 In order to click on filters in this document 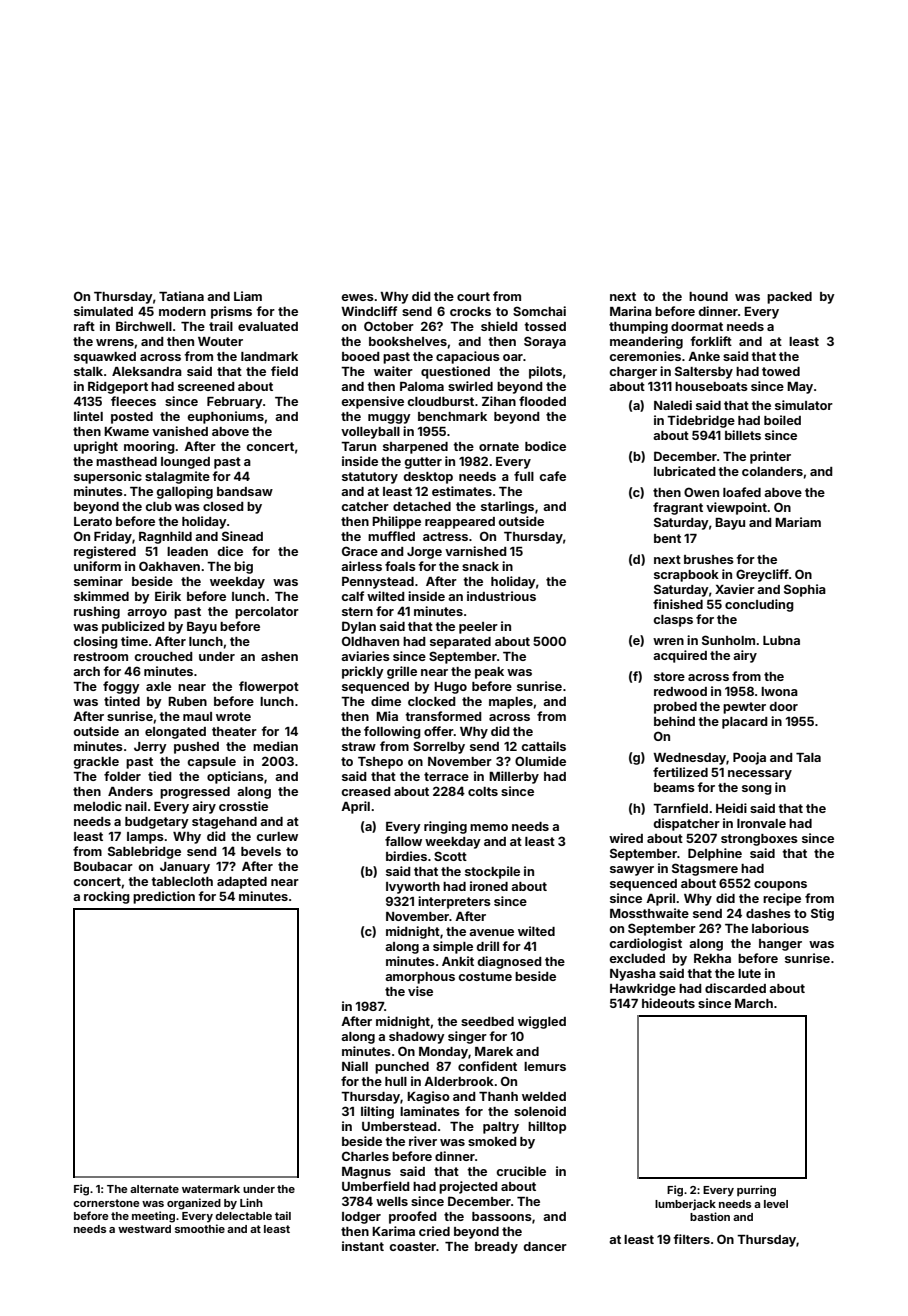, I will do `click(691, 1239)`.
